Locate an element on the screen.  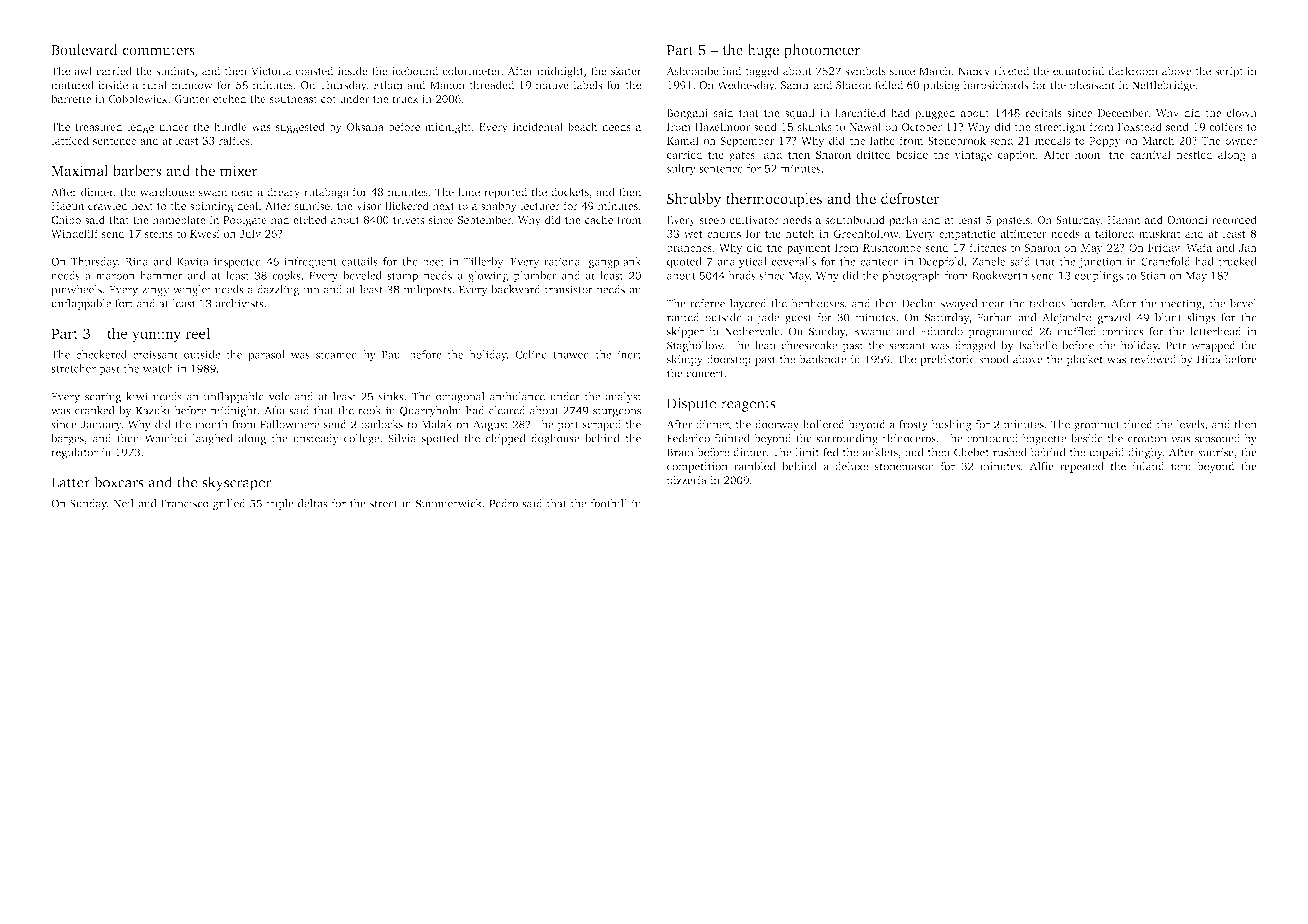
huge is located at coordinates (763, 51).
